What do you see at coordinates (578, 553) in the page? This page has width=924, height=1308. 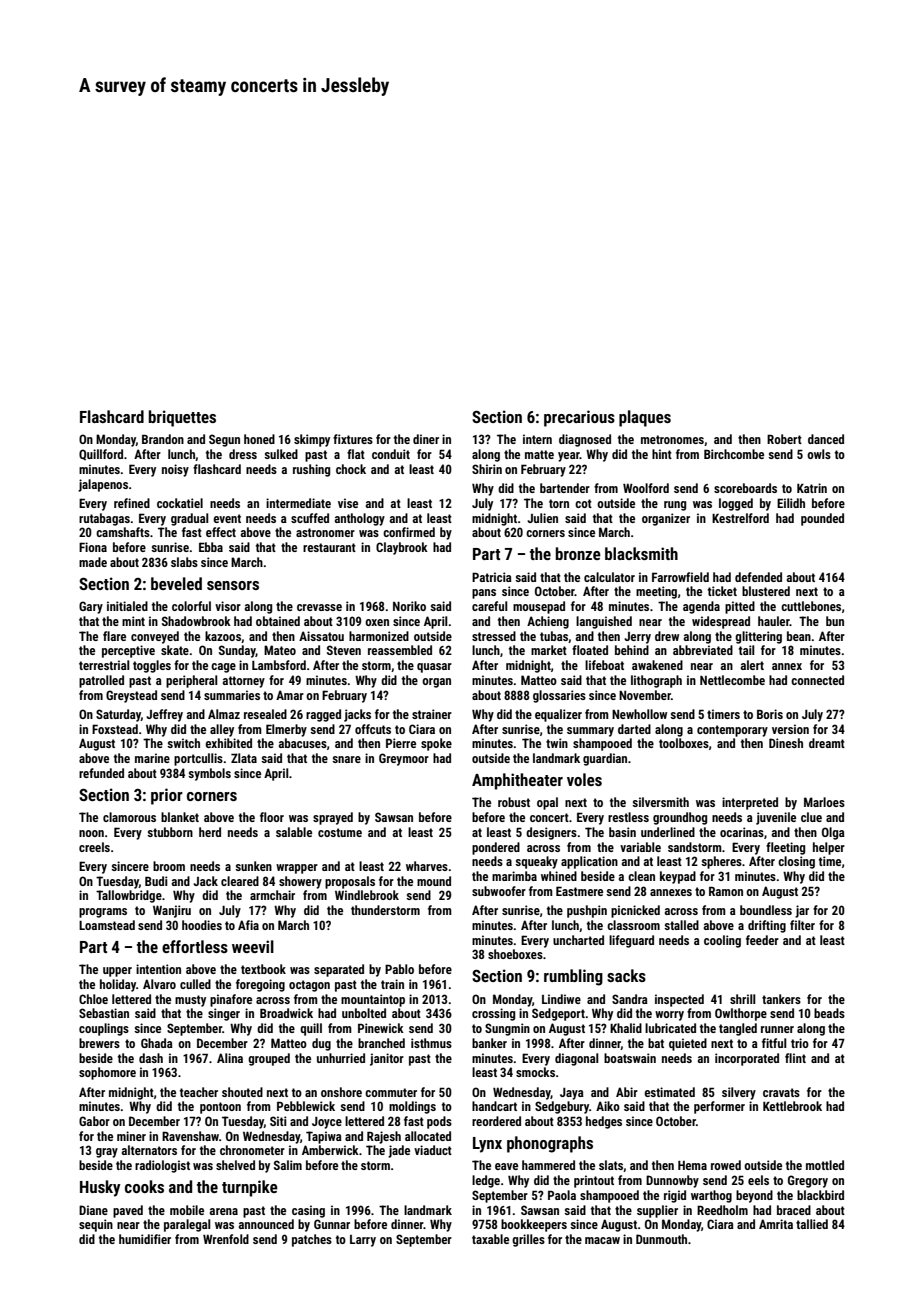 I see `bronze` at bounding box center [578, 553].
